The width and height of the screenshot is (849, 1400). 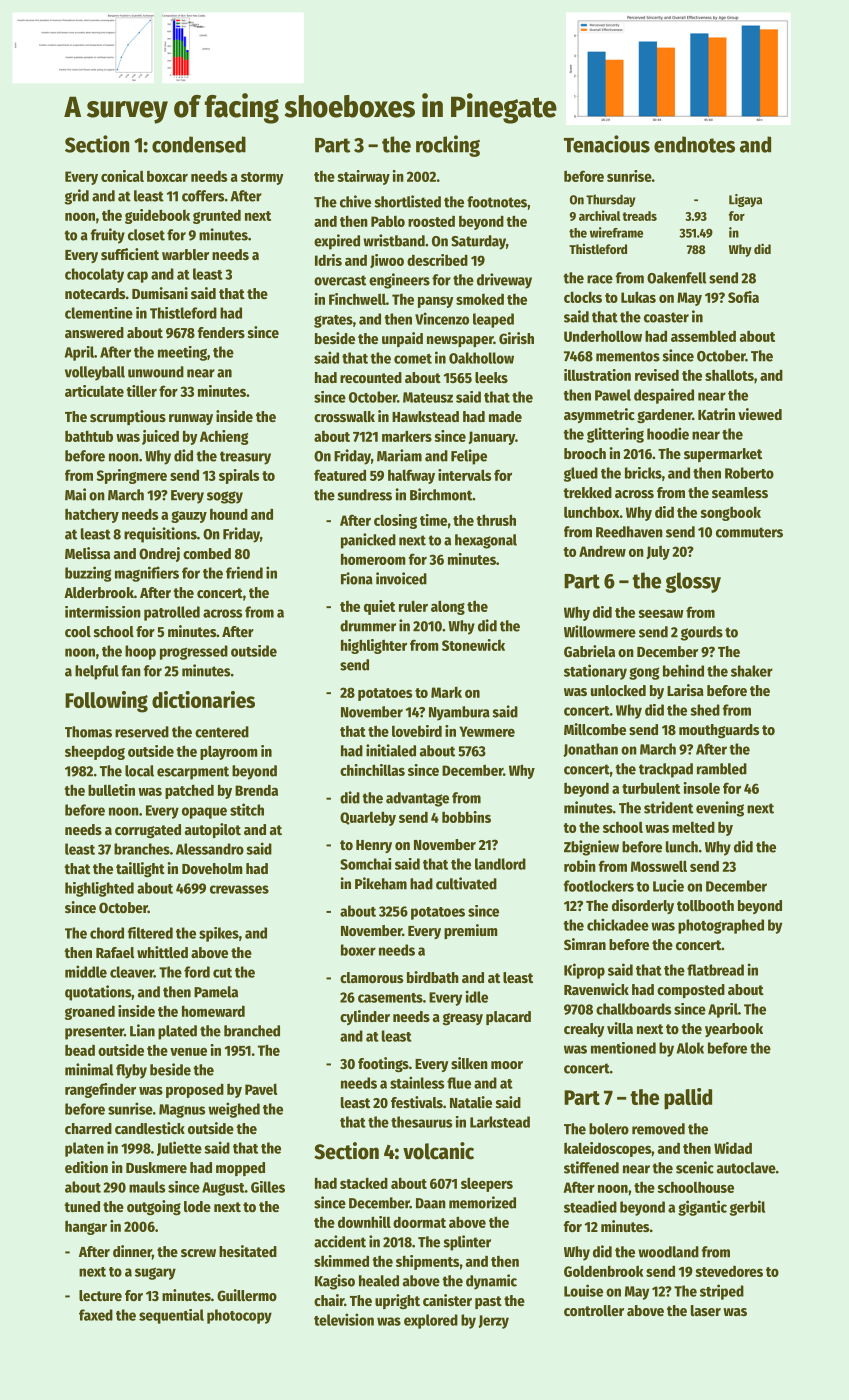 What do you see at coordinates (760, 414) in the screenshot?
I see `viewed` at bounding box center [760, 414].
